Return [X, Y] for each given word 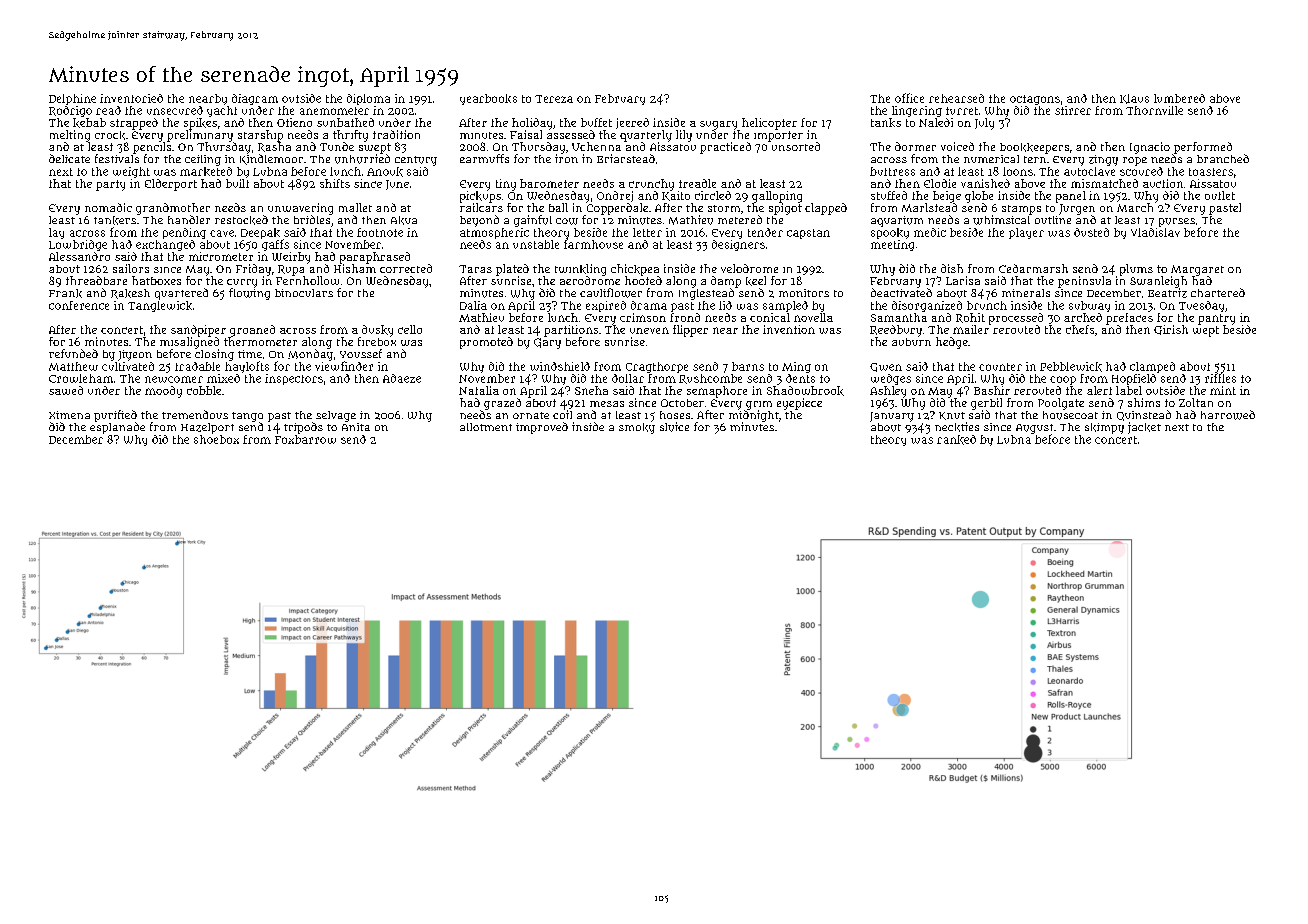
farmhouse [593, 244]
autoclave [1089, 171]
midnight [754, 416]
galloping [777, 197]
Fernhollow [307, 280]
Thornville [1154, 110]
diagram [255, 99]
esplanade [117, 428]
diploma [368, 99]
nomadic [108, 207]
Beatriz [1167, 293]
